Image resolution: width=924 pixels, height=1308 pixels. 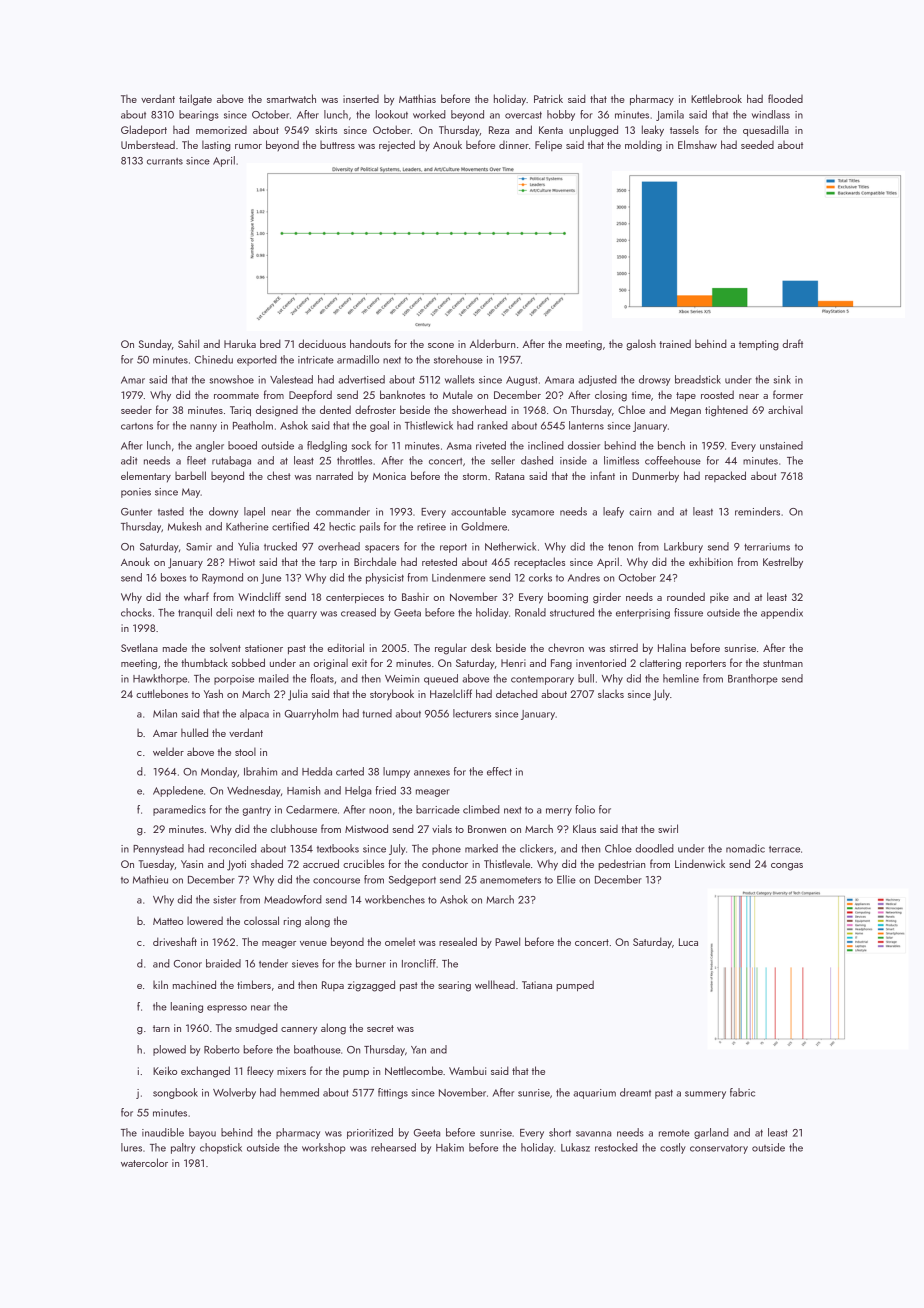 I want to click on Haruka, so click(x=240, y=343).
